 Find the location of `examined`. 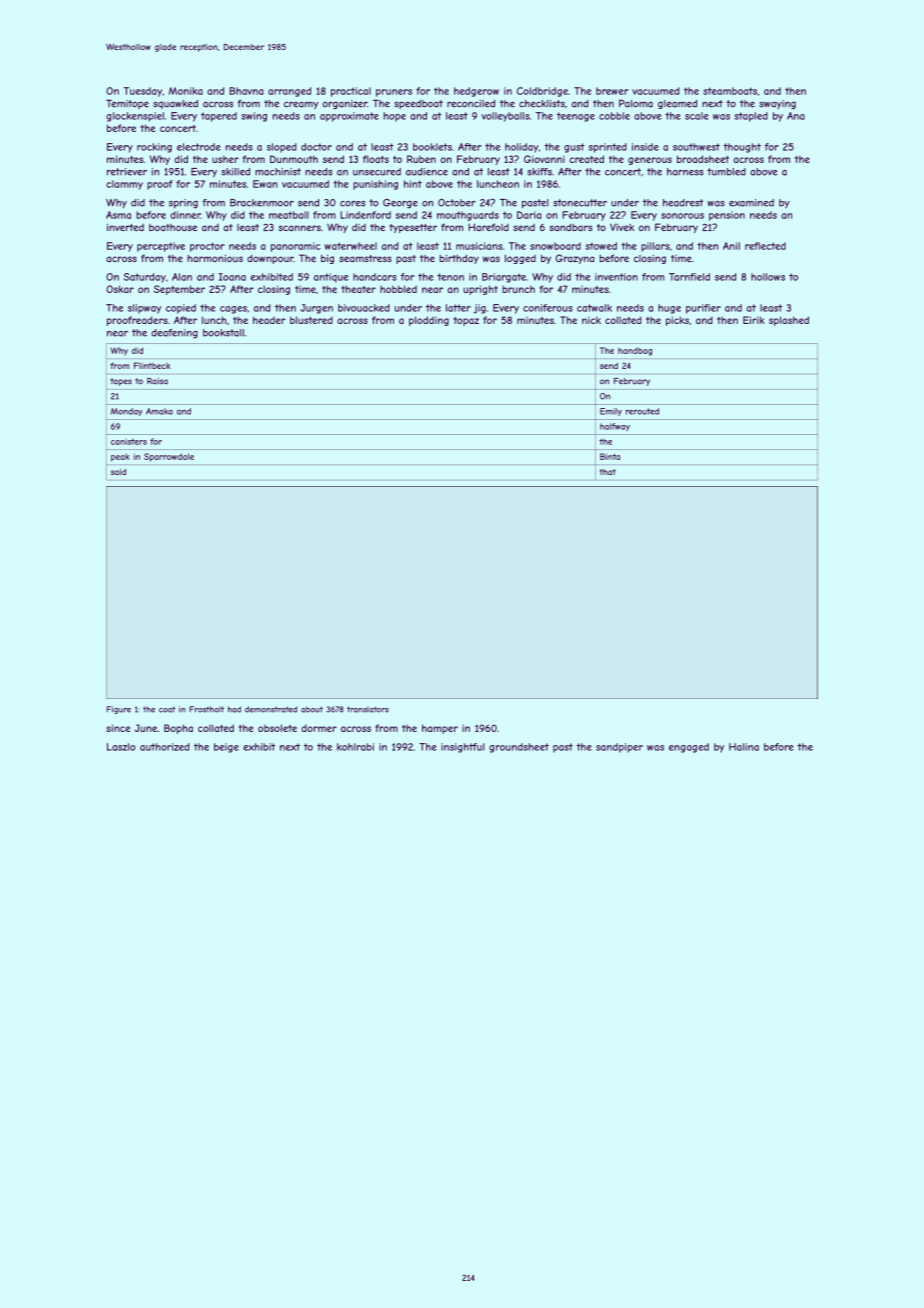

examined is located at coordinates (751, 203).
